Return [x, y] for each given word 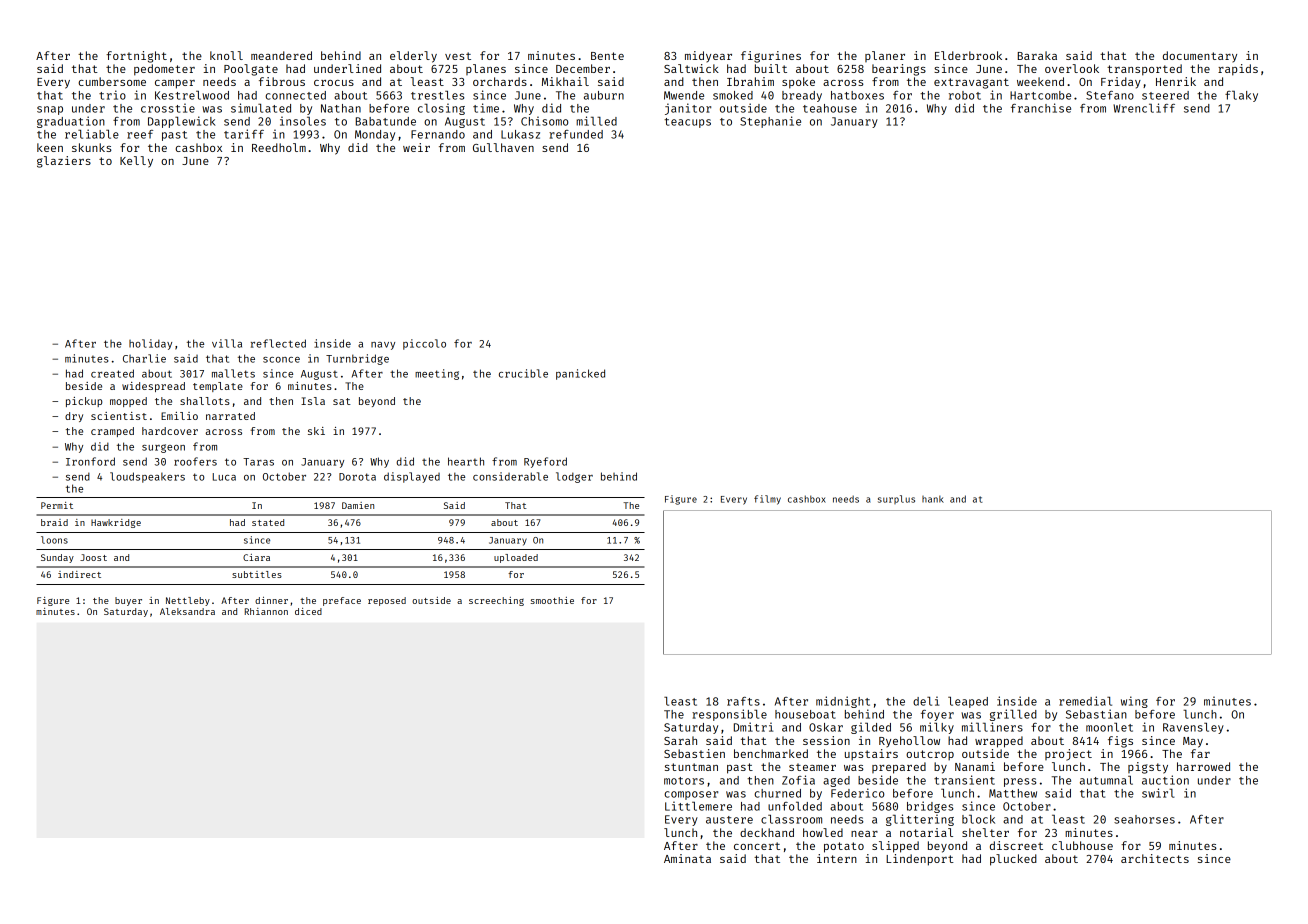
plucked [1013, 860]
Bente [607, 56]
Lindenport [920, 860]
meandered [281, 55]
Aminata [687, 858]
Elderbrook [968, 55]
